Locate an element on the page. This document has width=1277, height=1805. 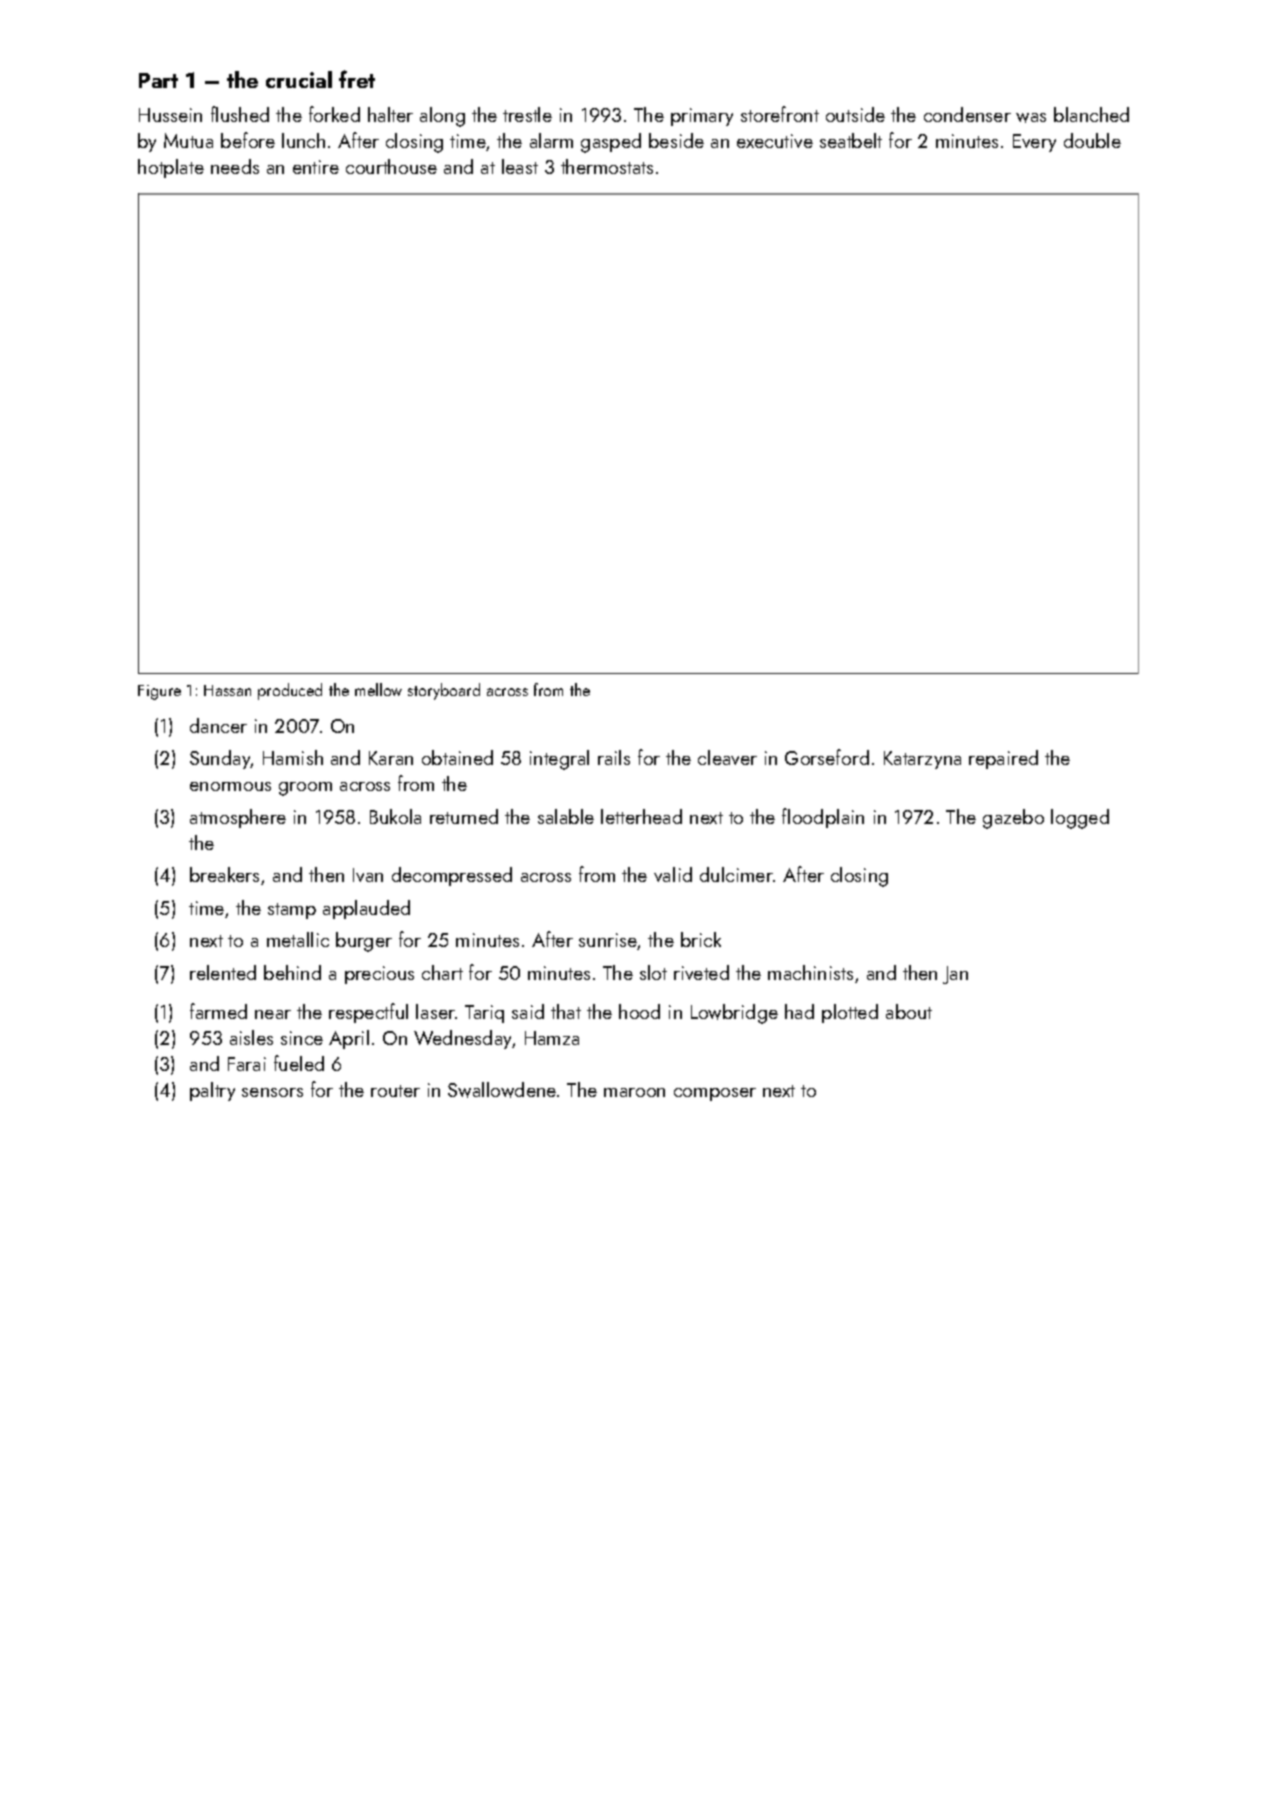
storyboard is located at coordinates (444, 691).
